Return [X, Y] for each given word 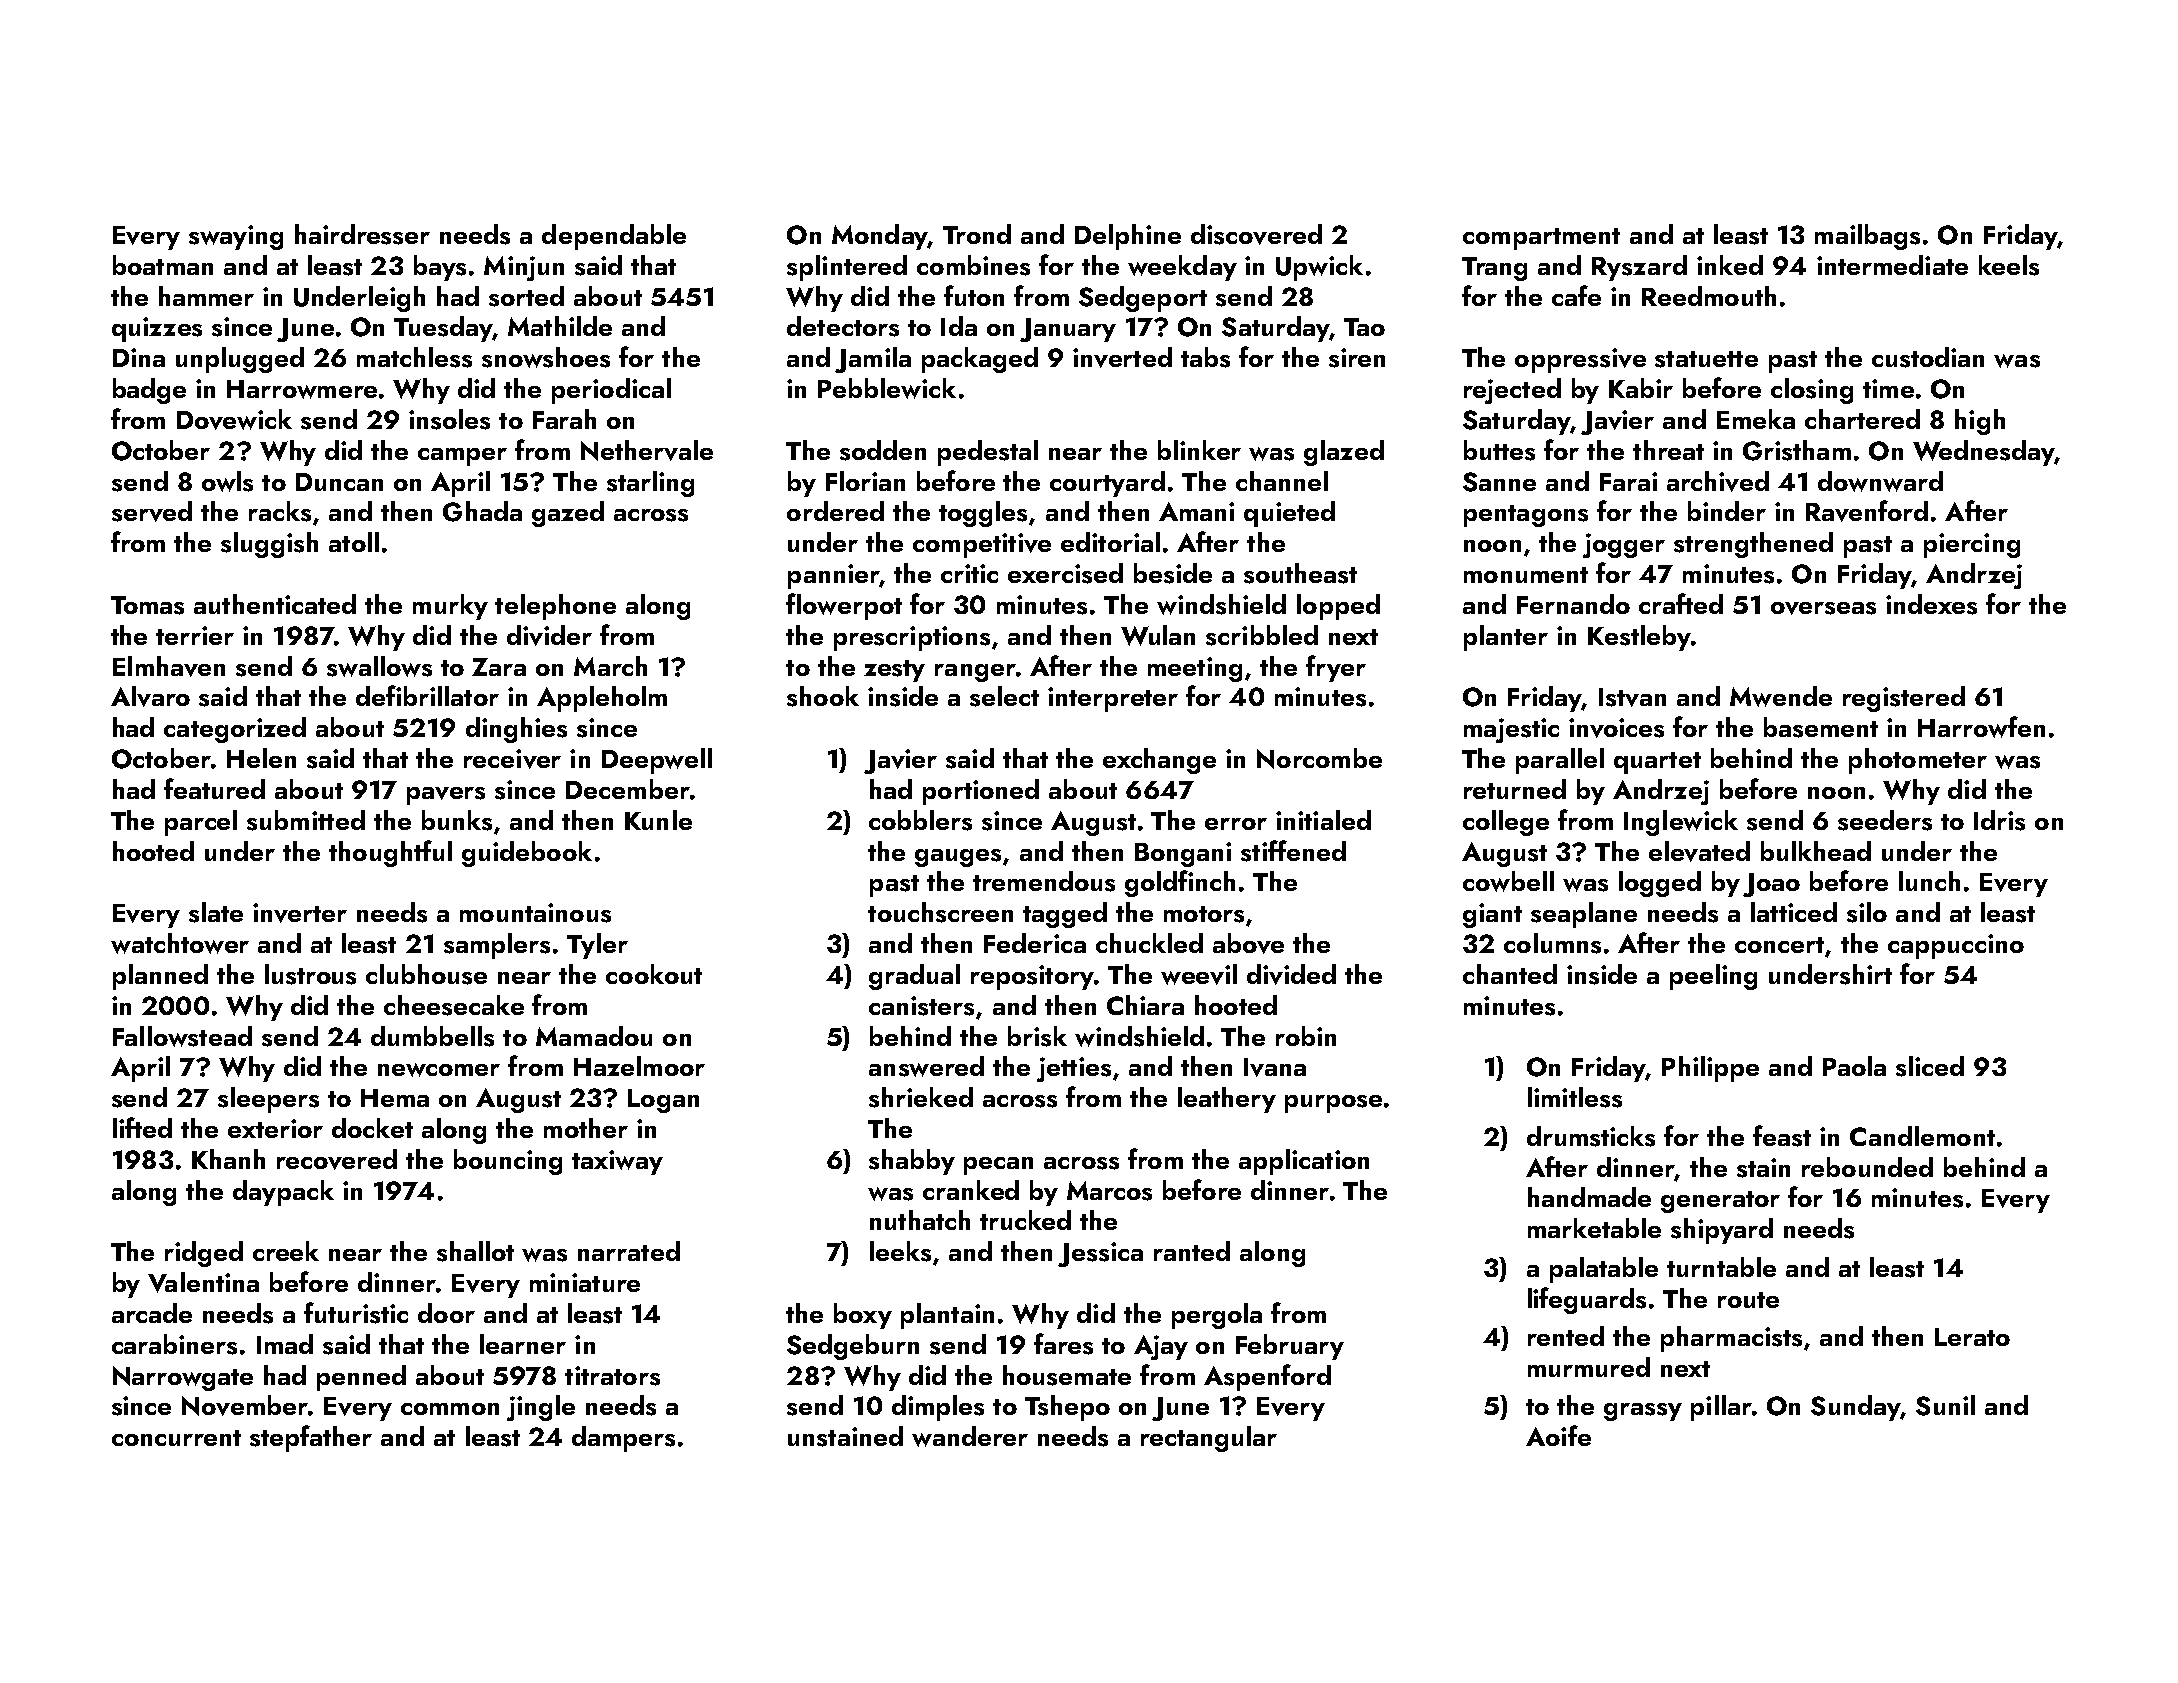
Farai [1628, 481]
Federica [1035, 943]
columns [1552, 943]
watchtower [180, 943]
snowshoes [546, 357]
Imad [285, 1344]
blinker [1199, 450]
